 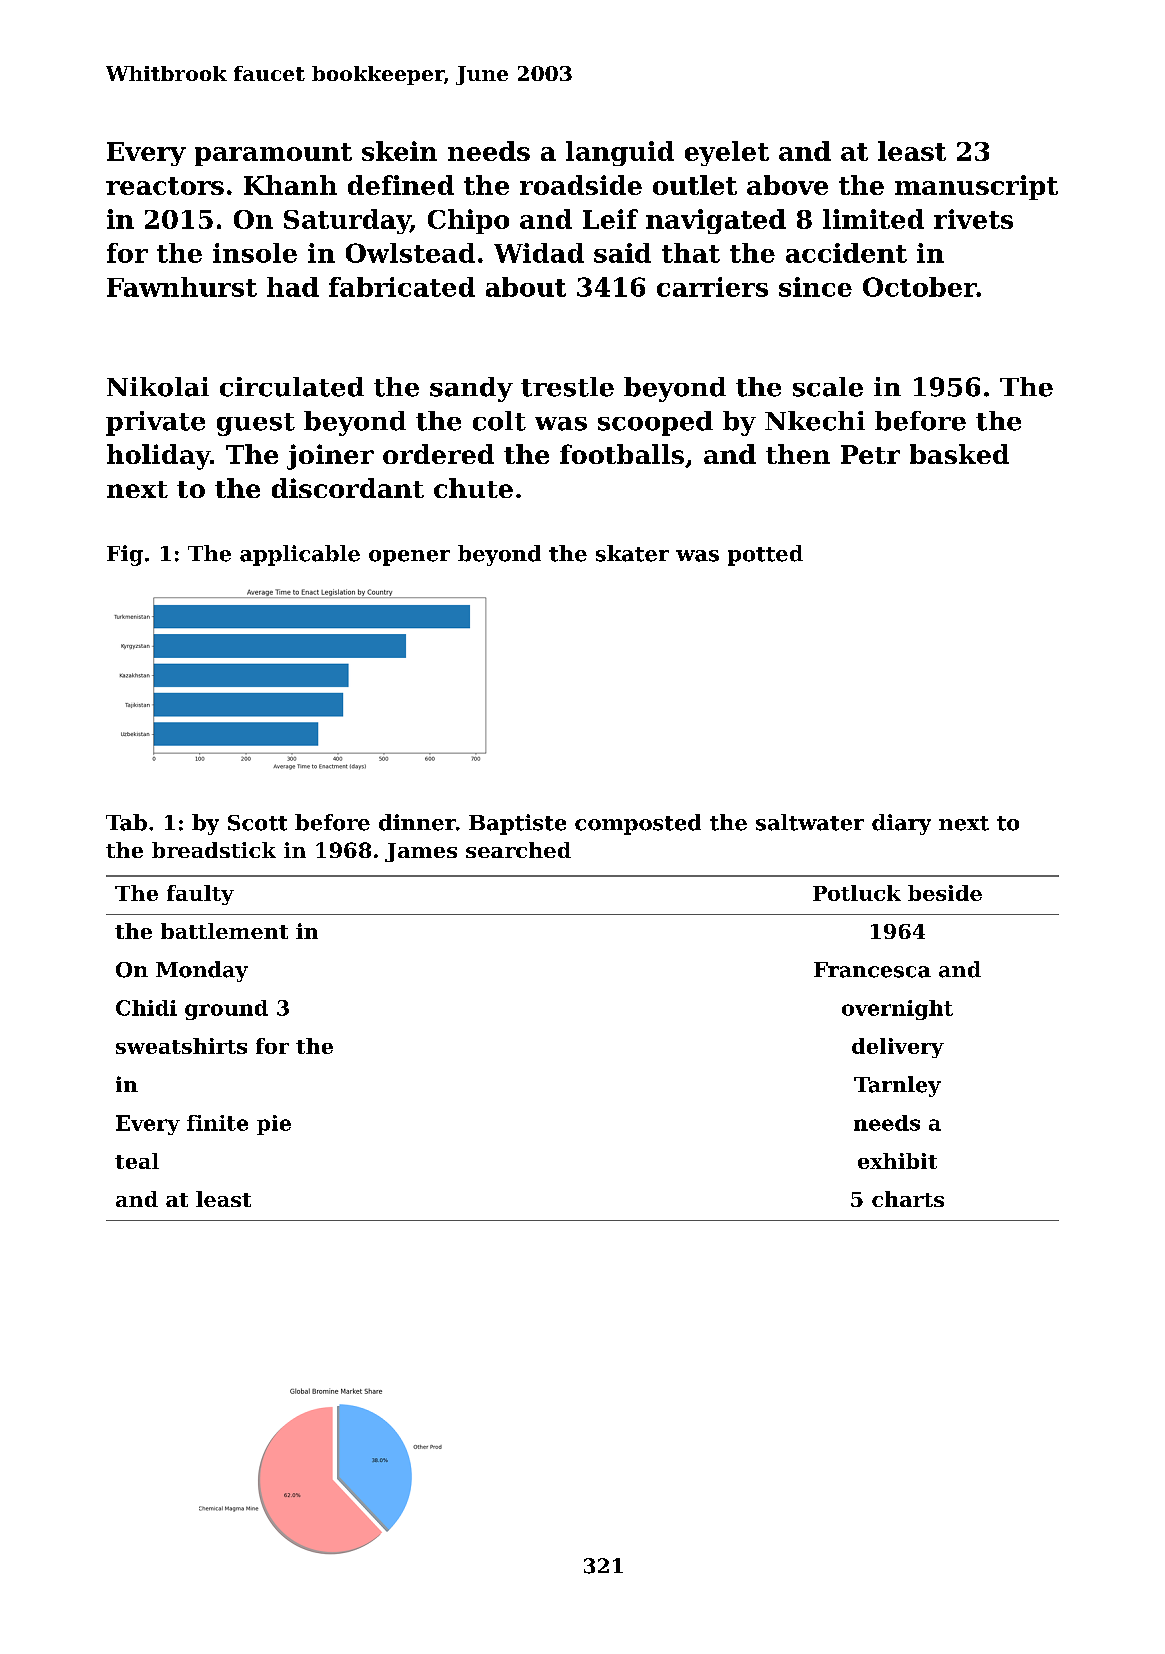 I want to click on opener, so click(x=409, y=558).
